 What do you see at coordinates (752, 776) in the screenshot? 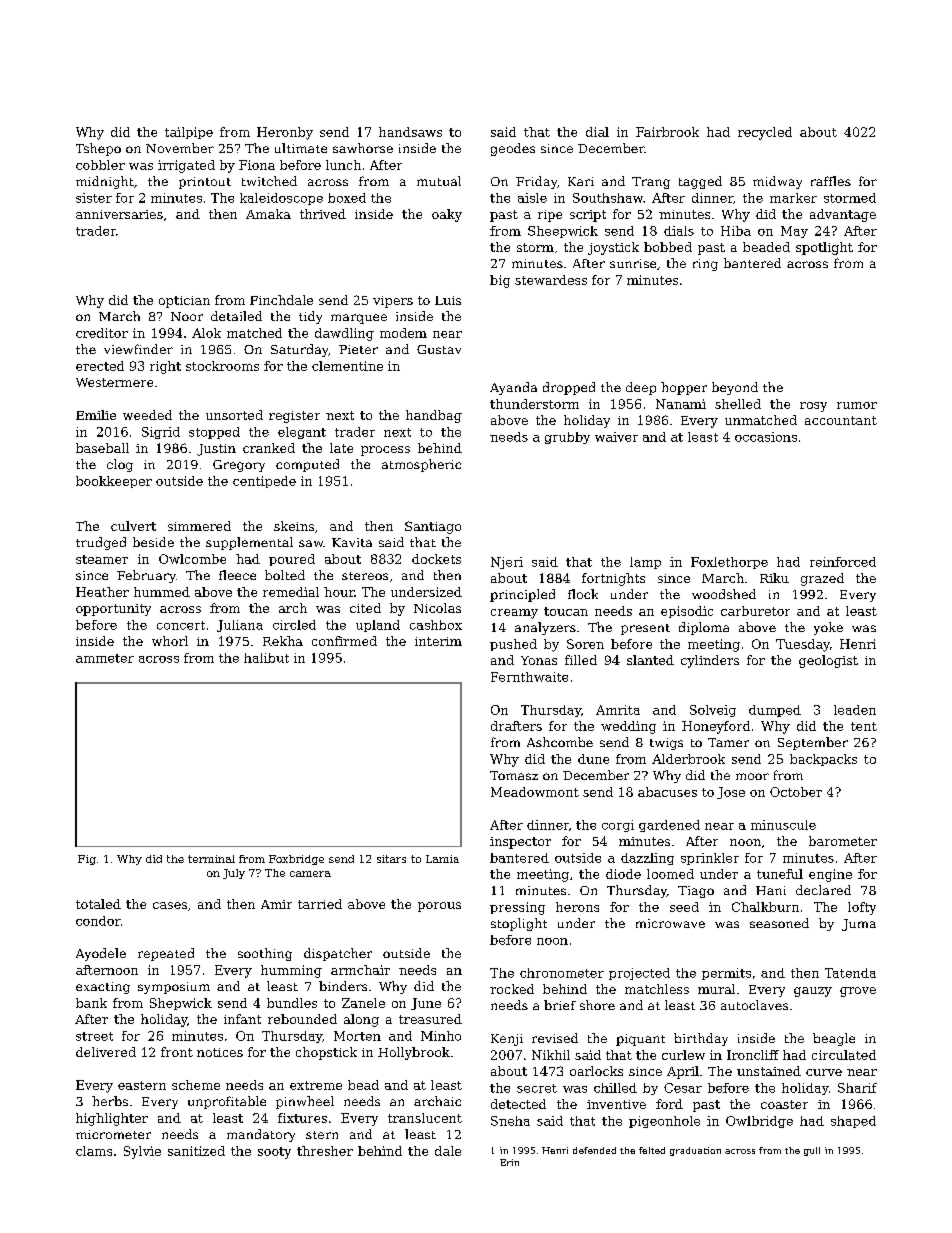
I see `moor` at bounding box center [752, 776].
